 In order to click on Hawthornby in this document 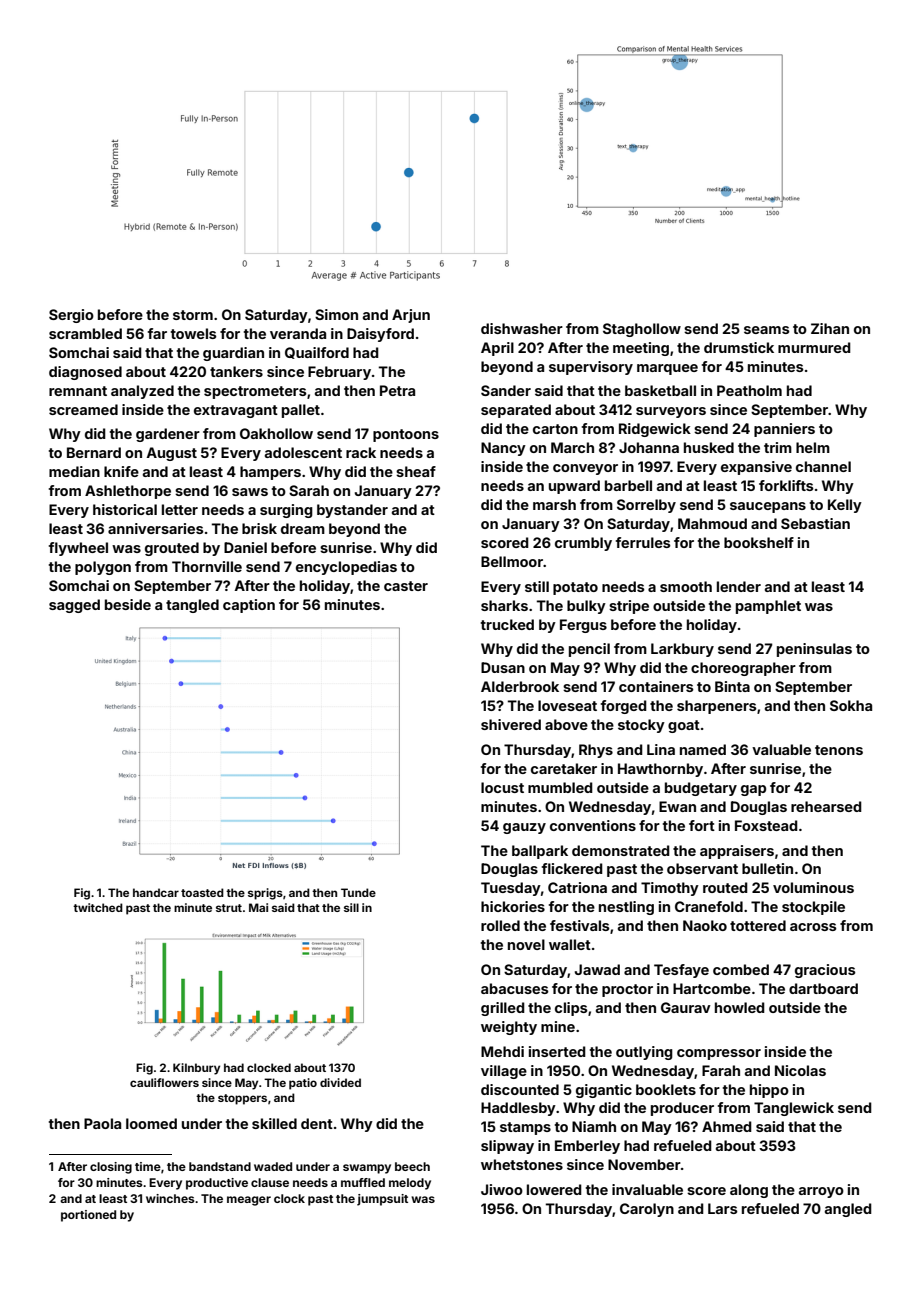, I will do `click(660, 770)`.
